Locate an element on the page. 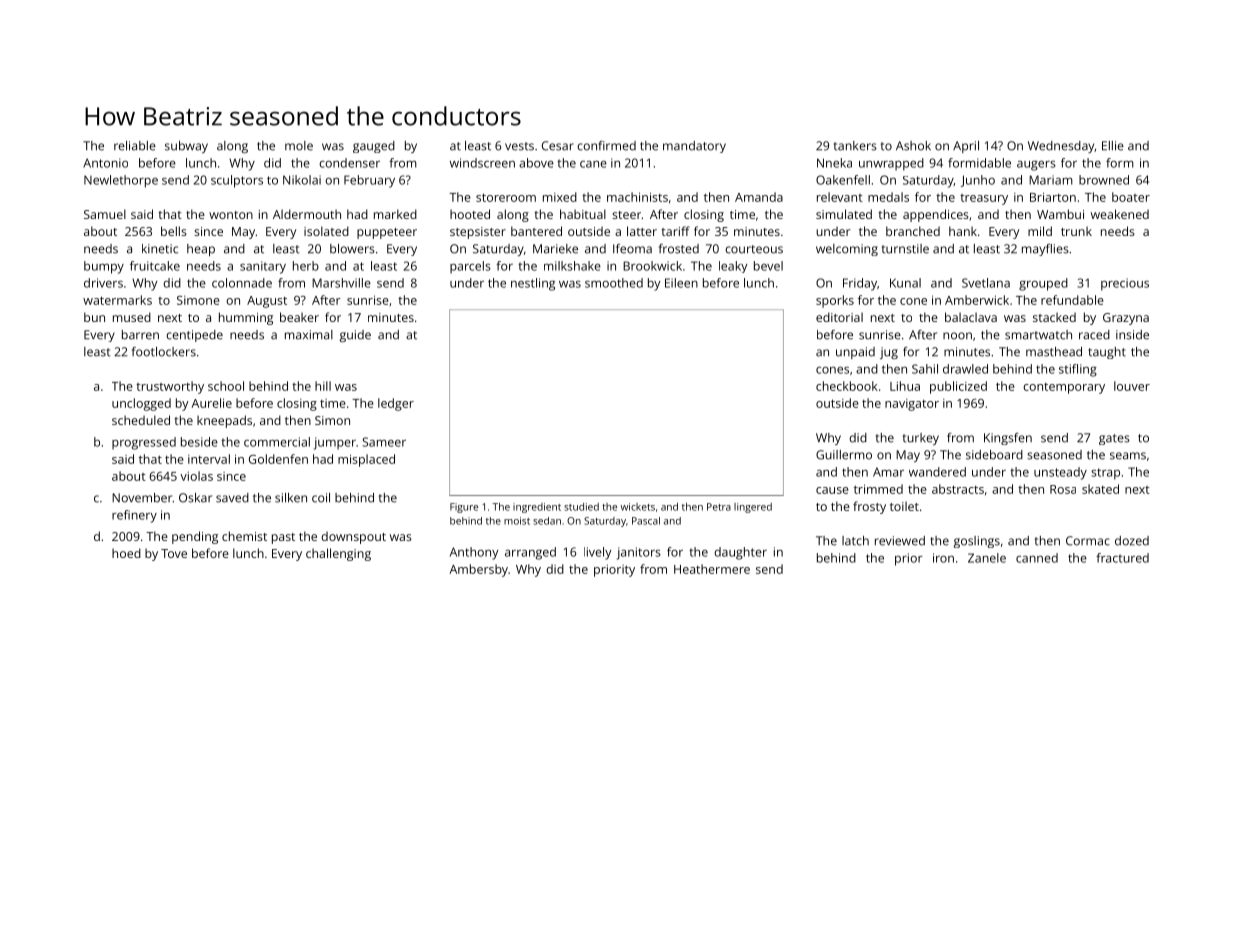 The image size is (1233, 952). stifling is located at coordinates (1078, 370).
